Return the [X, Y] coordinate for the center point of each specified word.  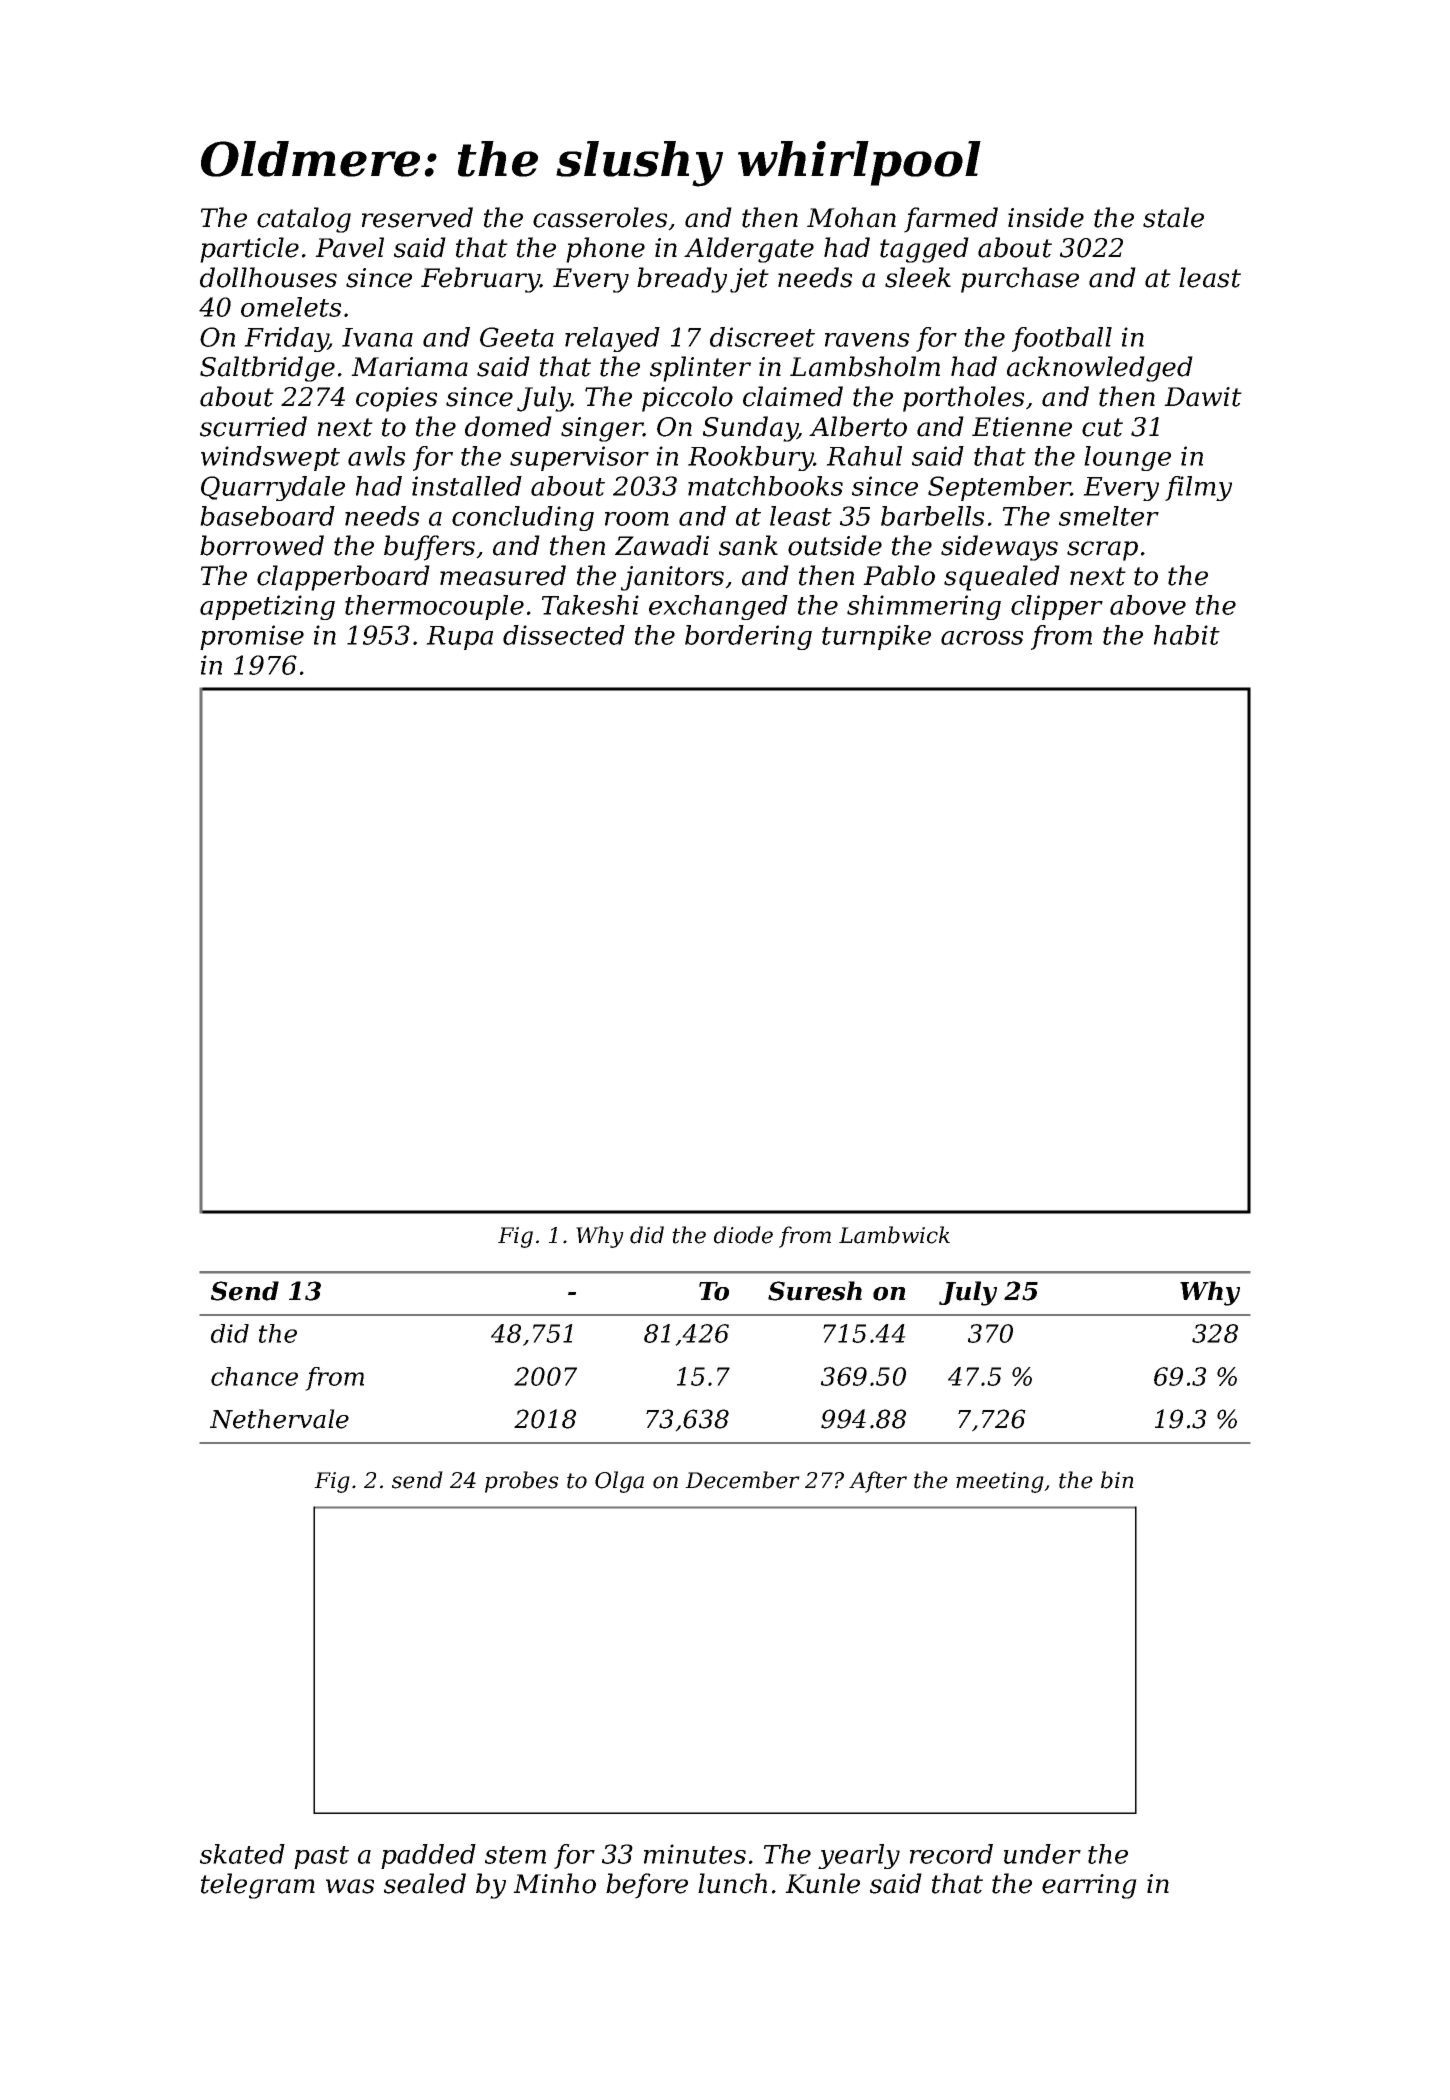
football [1062, 339]
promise [252, 637]
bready [682, 280]
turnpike [876, 637]
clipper [1057, 607]
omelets [291, 307]
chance [254, 1376]
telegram [258, 1886]
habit [1187, 635]
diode [743, 1235]
